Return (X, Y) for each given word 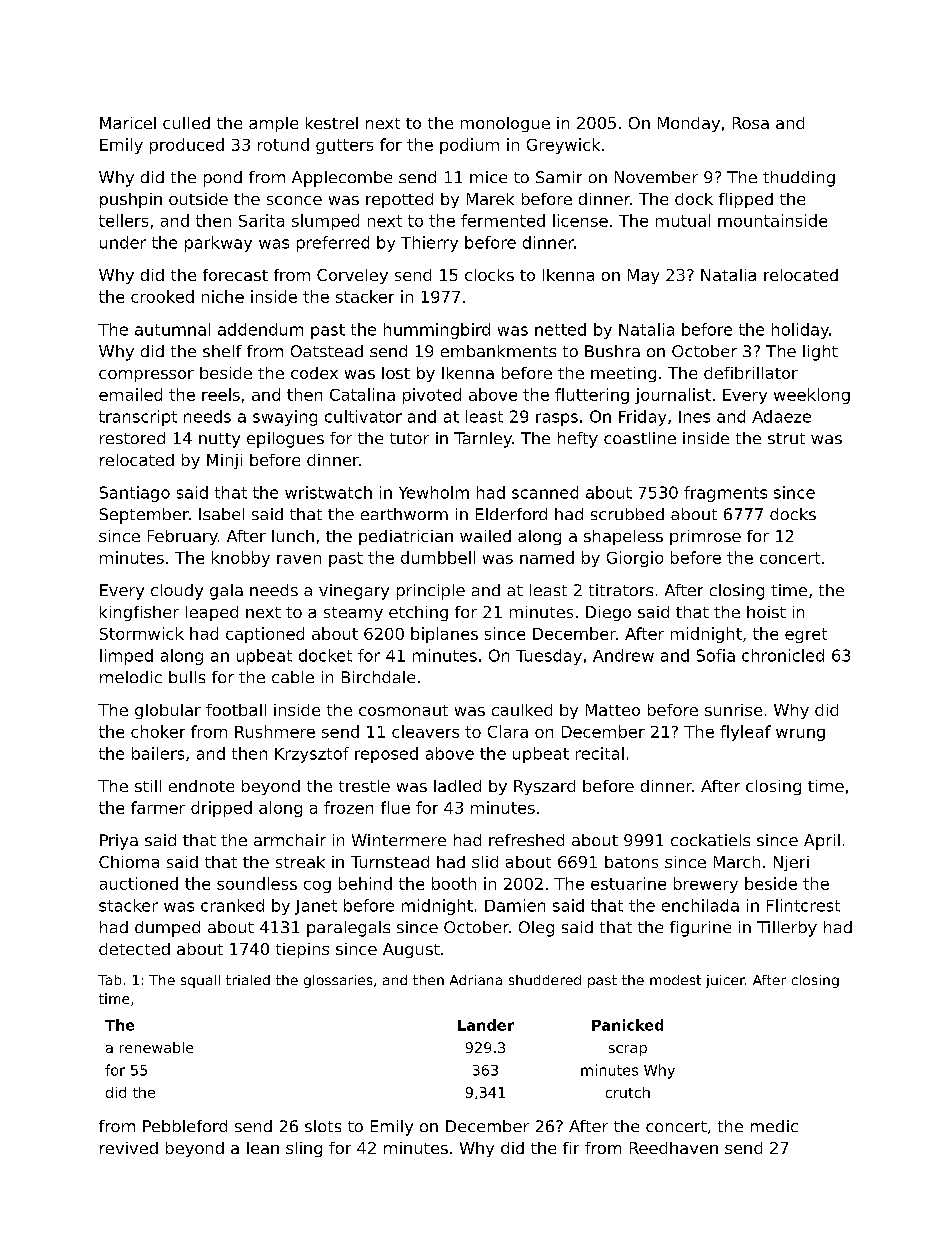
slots (323, 1126)
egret (806, 635)
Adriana (476, 980)
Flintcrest (803, 905)
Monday (689, 124)
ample (273, 124)
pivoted (432, 396)
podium (469, 146)
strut (786, 438)
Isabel (221, 514)
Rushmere (275, 731)
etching (418, 613)
